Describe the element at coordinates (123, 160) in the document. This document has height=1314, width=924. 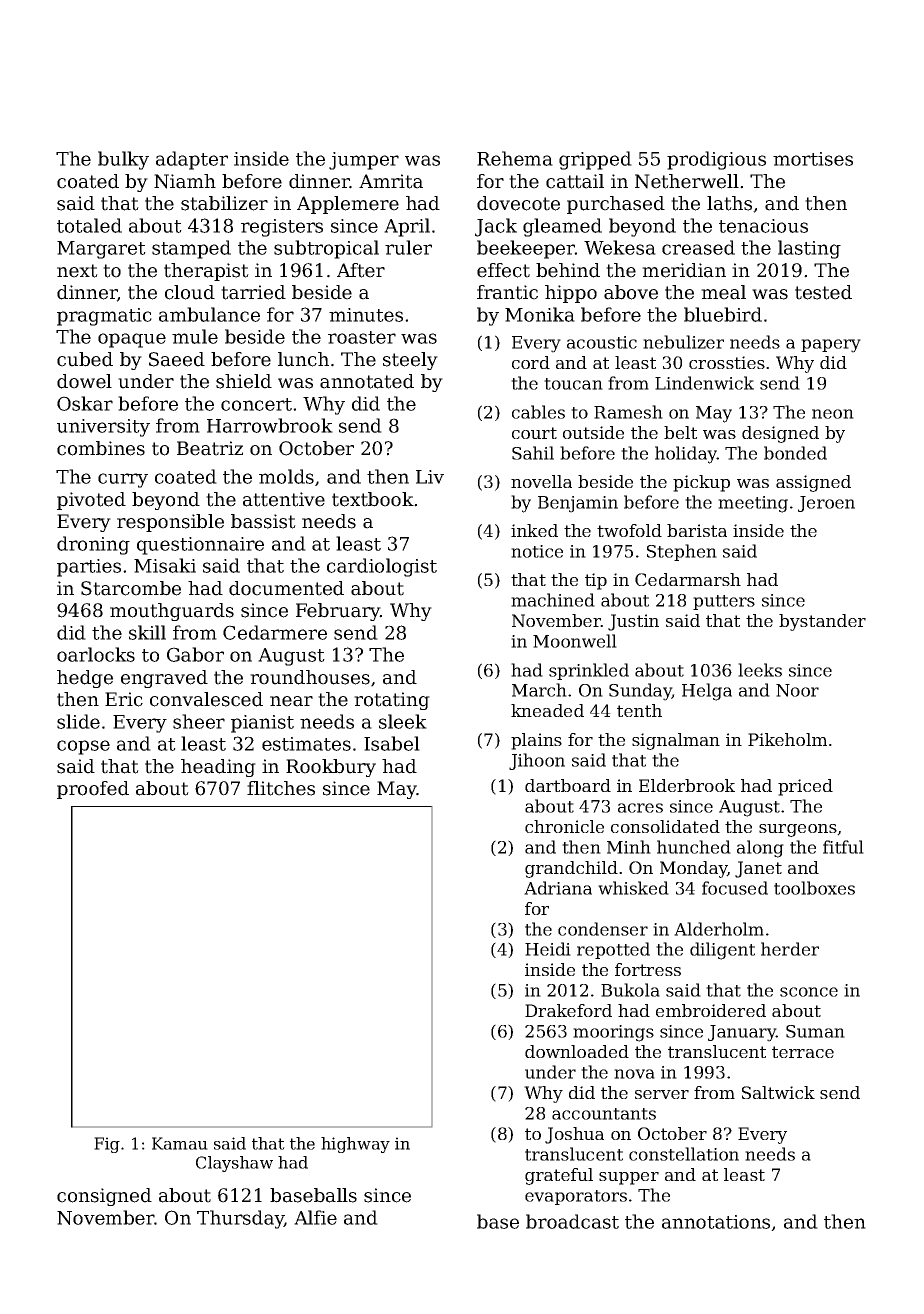
I see `bulky` at that location.
